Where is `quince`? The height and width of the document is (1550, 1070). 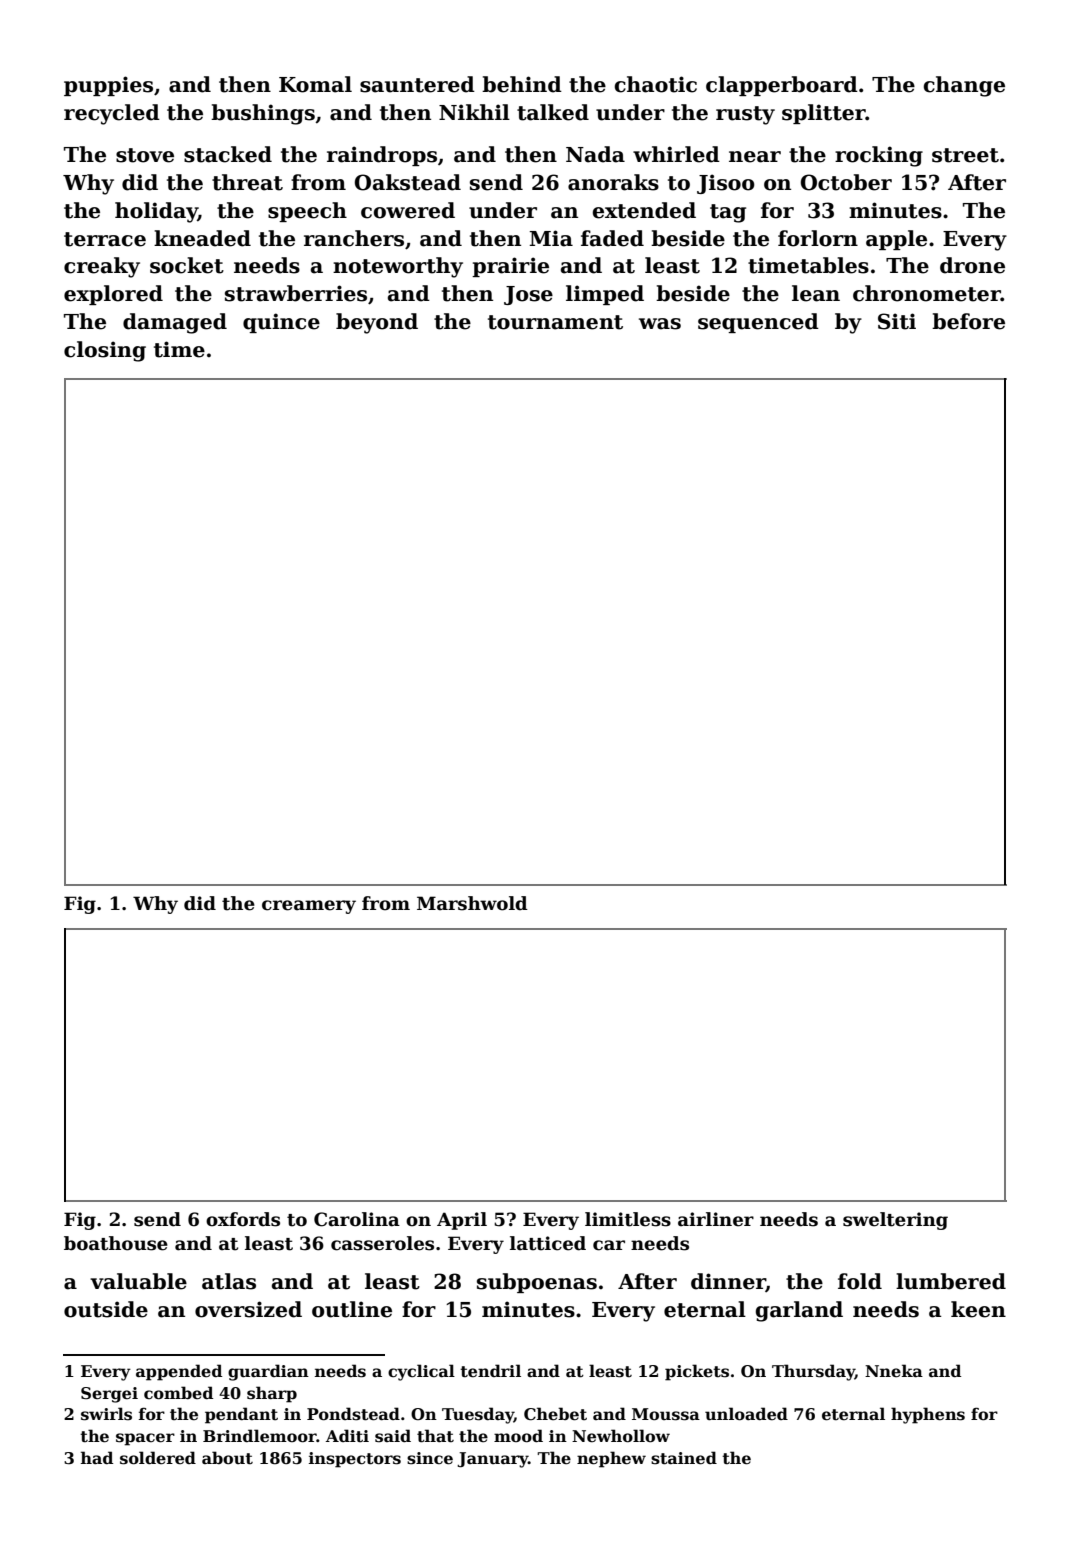
quince is located at coordinates (281, 323).
